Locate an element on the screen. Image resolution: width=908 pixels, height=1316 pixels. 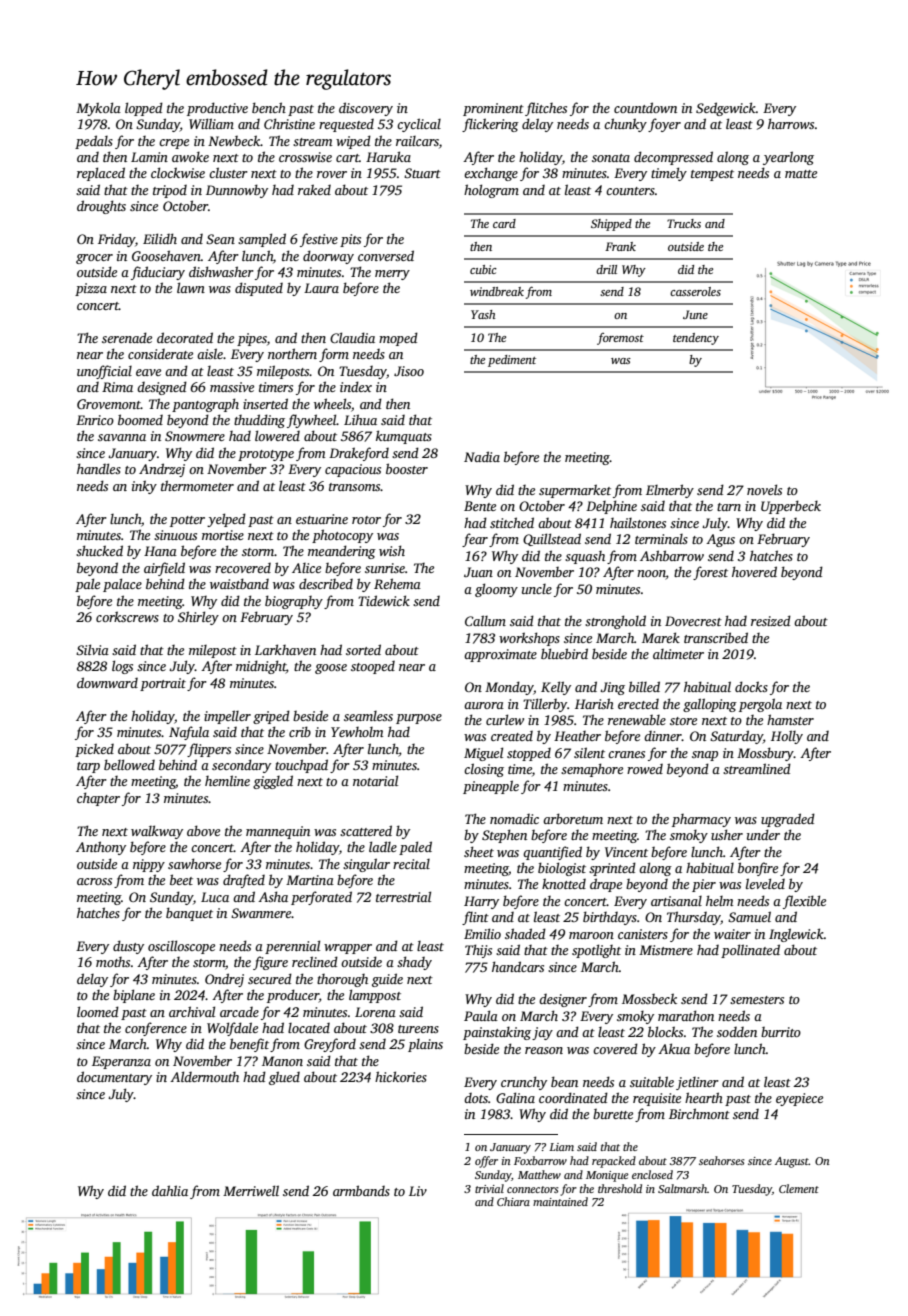
Miguel is located at coordinates (483, 754).
